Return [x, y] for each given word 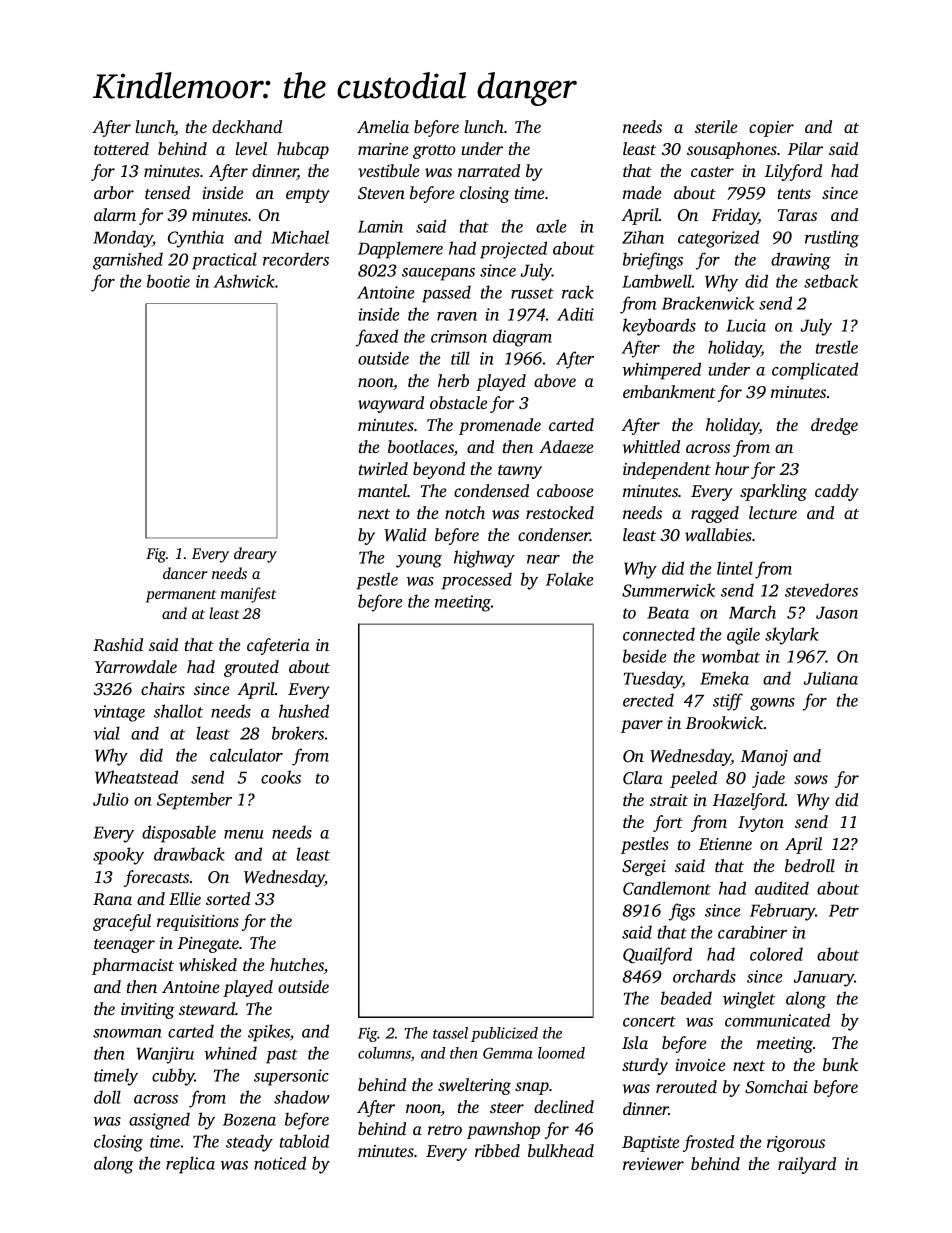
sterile [716, 126]
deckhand [247, 126]
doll [107, 1097]
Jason [837, 612]
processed [476, 581]
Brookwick [724, 722]
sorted [228, 898]
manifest [248, 595]
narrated [489, 170]
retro [445, 1130]
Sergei [644, 868]
